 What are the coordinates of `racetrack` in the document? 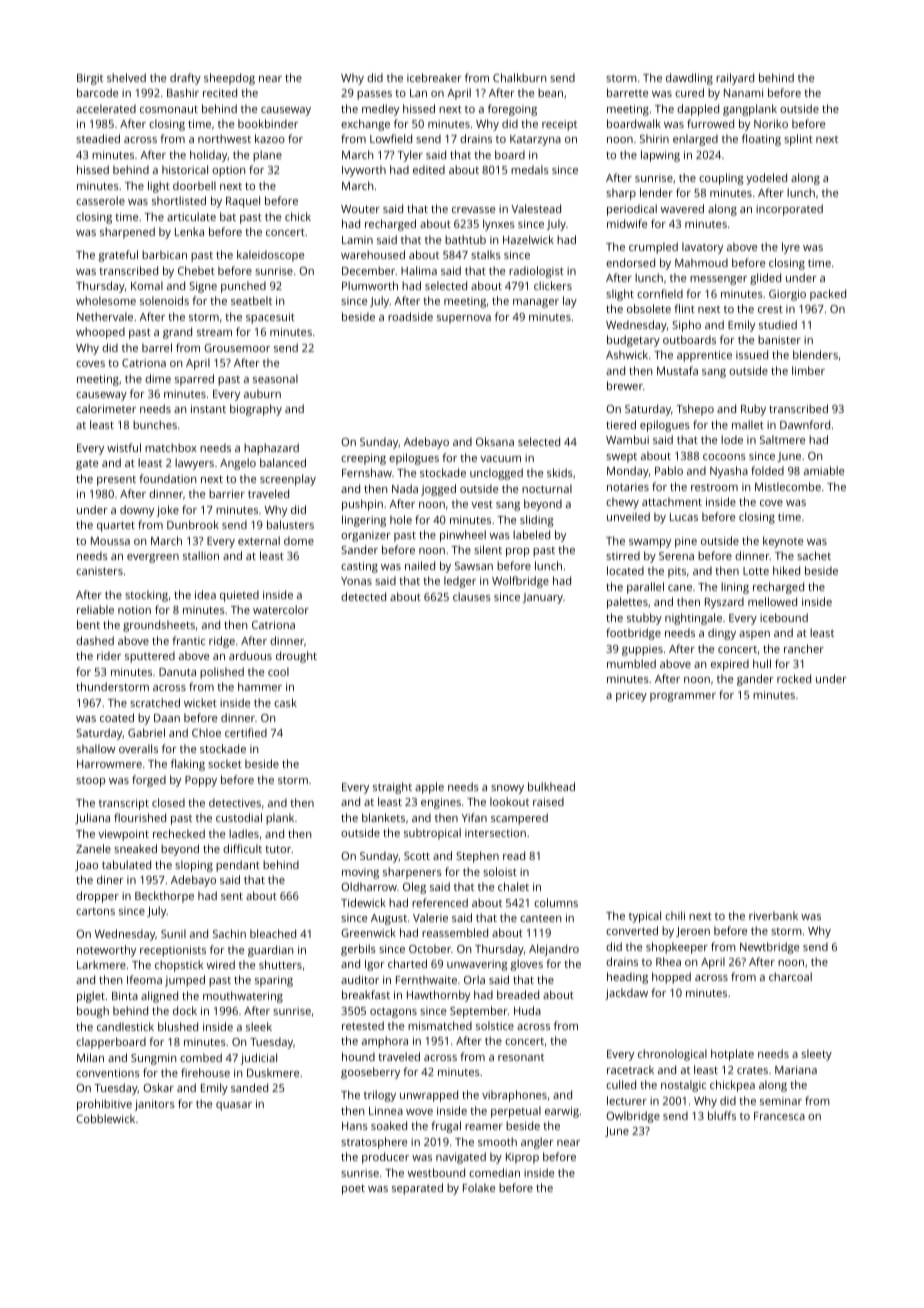 It's located at (630, 1069).
